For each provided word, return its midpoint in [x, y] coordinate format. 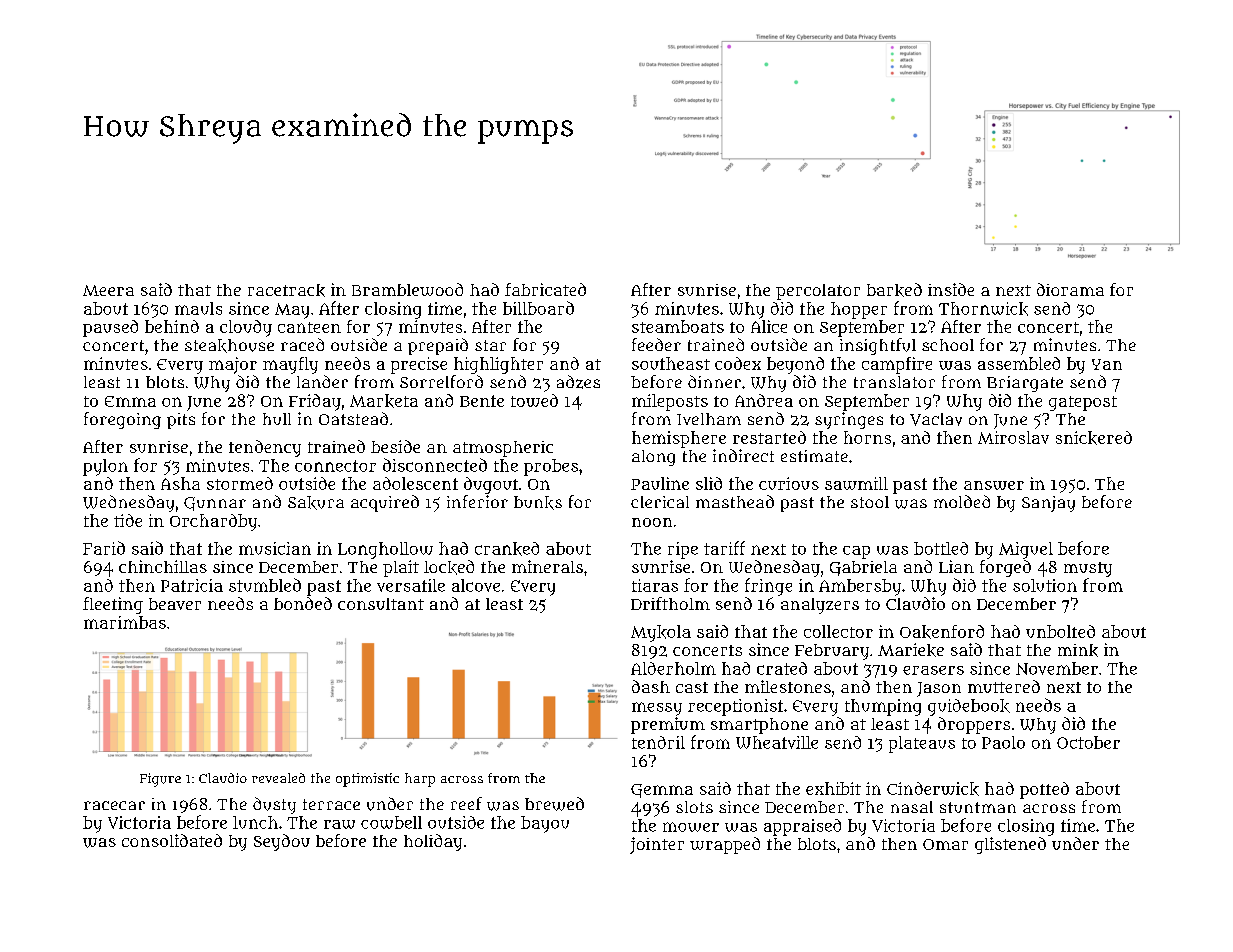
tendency [265, 448]
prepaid [438, 346]
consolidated [172, 840]
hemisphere [679, 439]
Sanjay [1048, 504]
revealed [278, 778]
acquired [385, 503]
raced [302, 344]
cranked [507, 549]
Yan [1107, 364]
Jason [939, 689]
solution [1045, 585]
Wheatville [777, 742]
